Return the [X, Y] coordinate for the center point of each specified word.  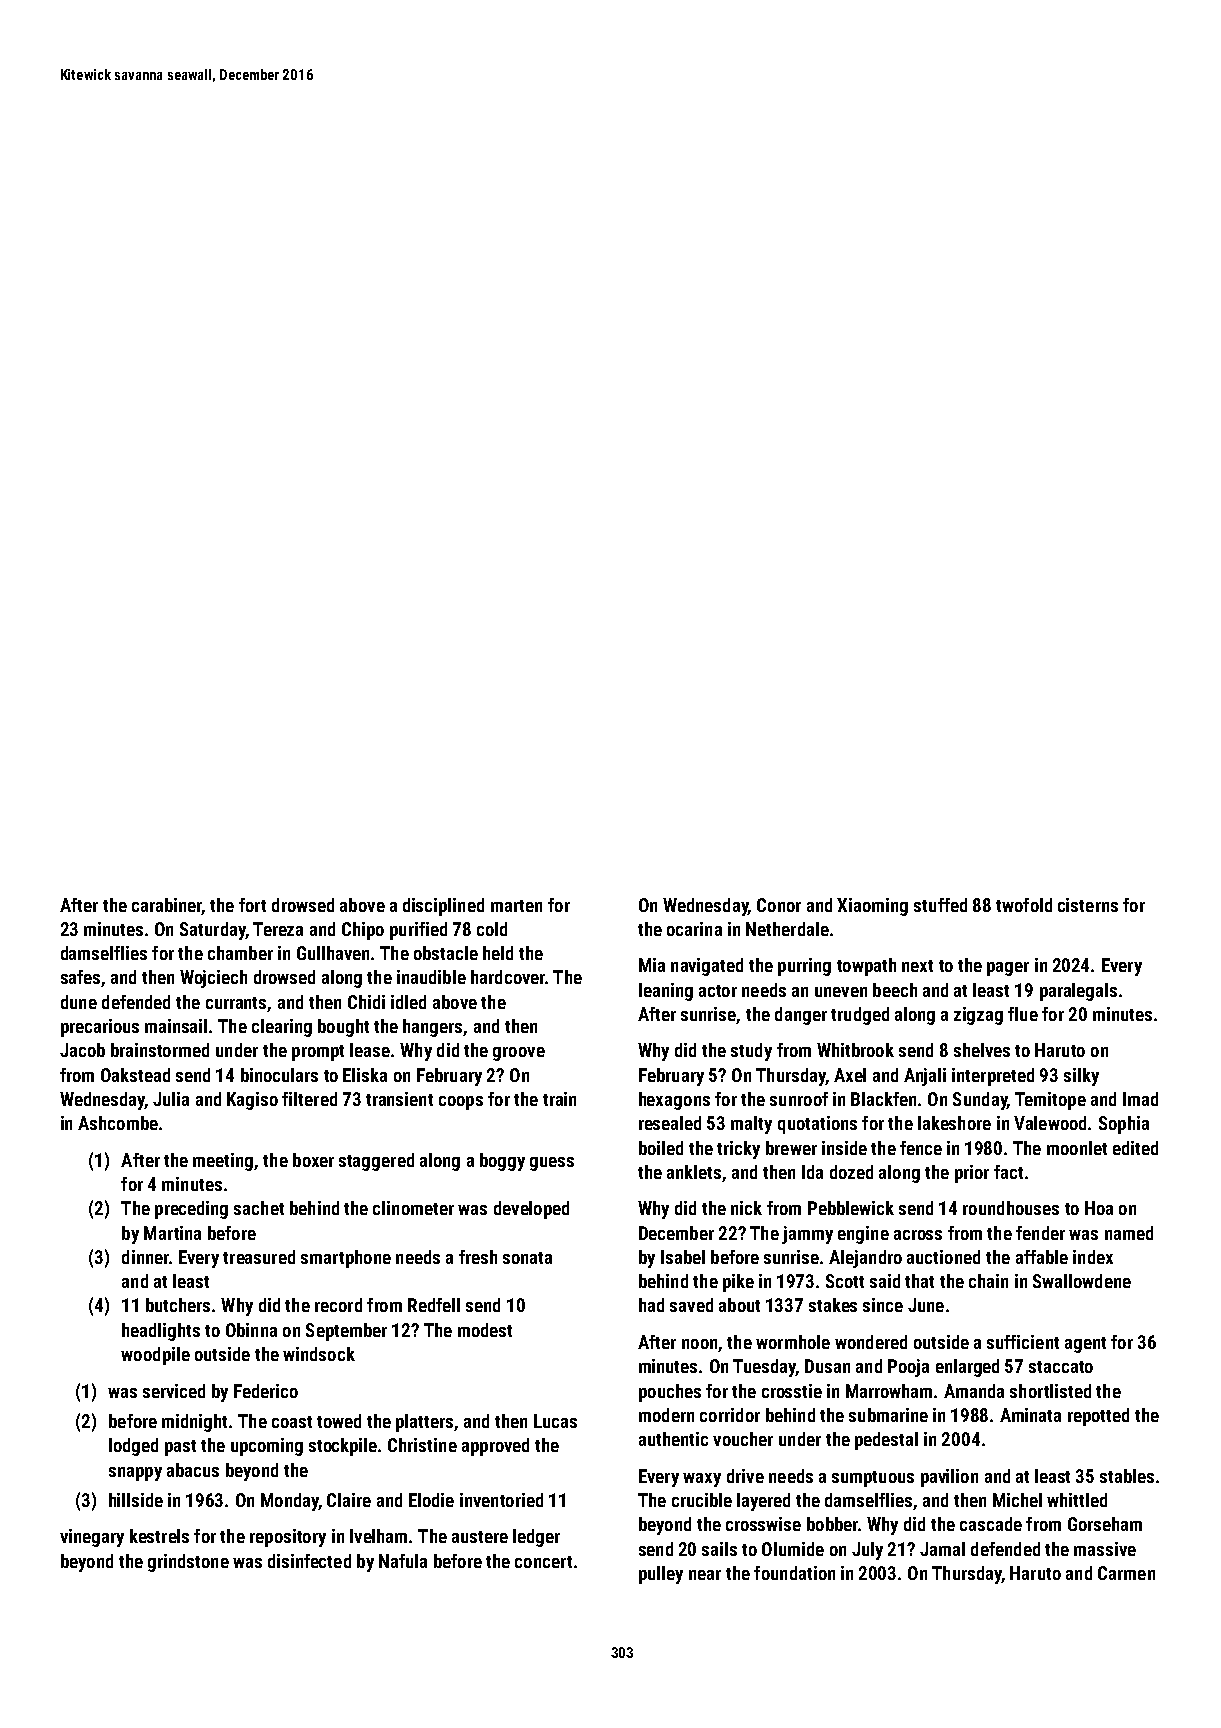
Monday [290, 1502]
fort [252, 905]
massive [1105, 1549]
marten [516, 906]
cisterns [1088, 905]
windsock [319, 1354]
